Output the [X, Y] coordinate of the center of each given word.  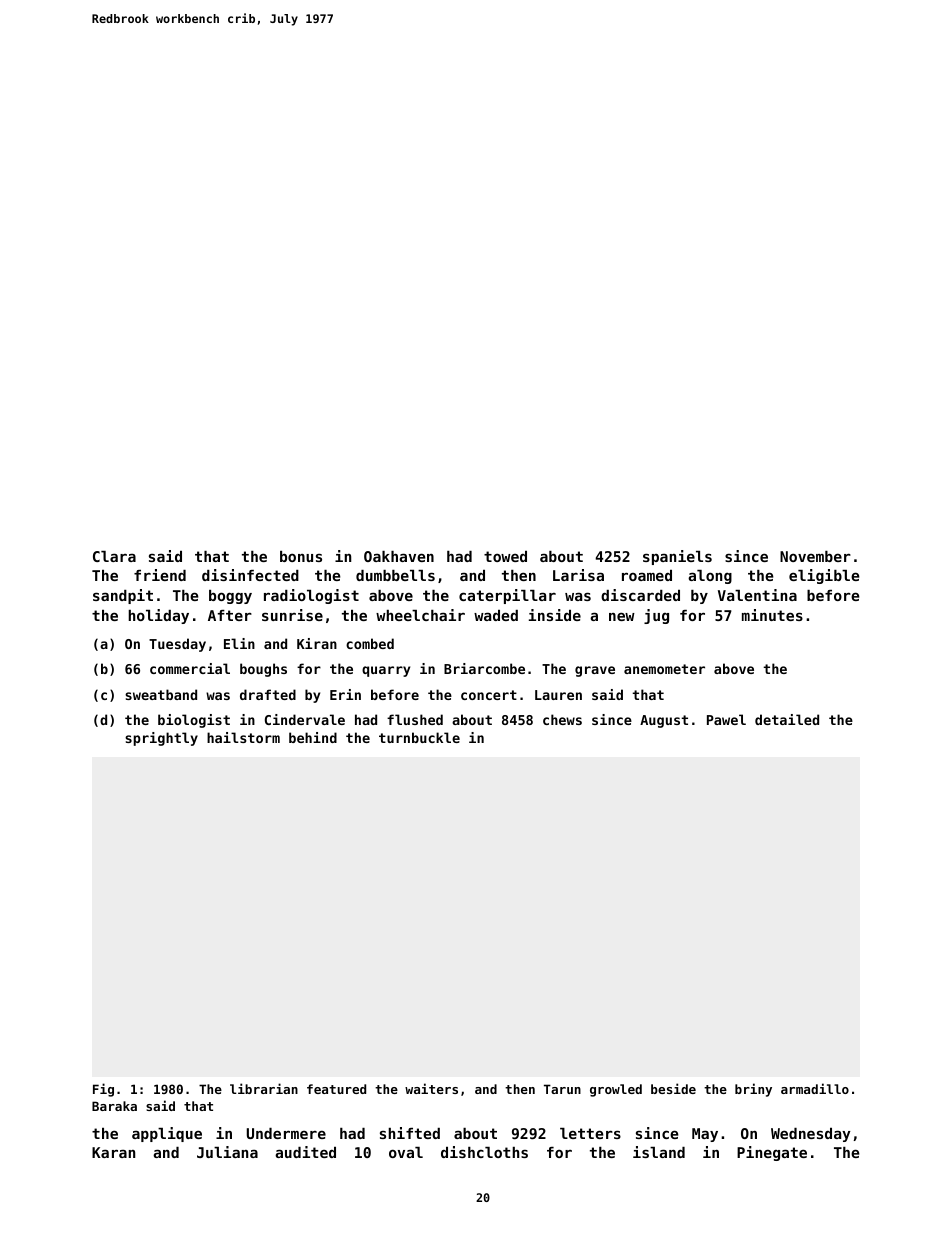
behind [313, 737]
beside [673, 1088]
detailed [787, 719]
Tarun [562, 1089]
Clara [114, 556]
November [815, 556]
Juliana [227, 1152]
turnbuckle [419, 737]
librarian [264, 1088]
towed [505, 556]
